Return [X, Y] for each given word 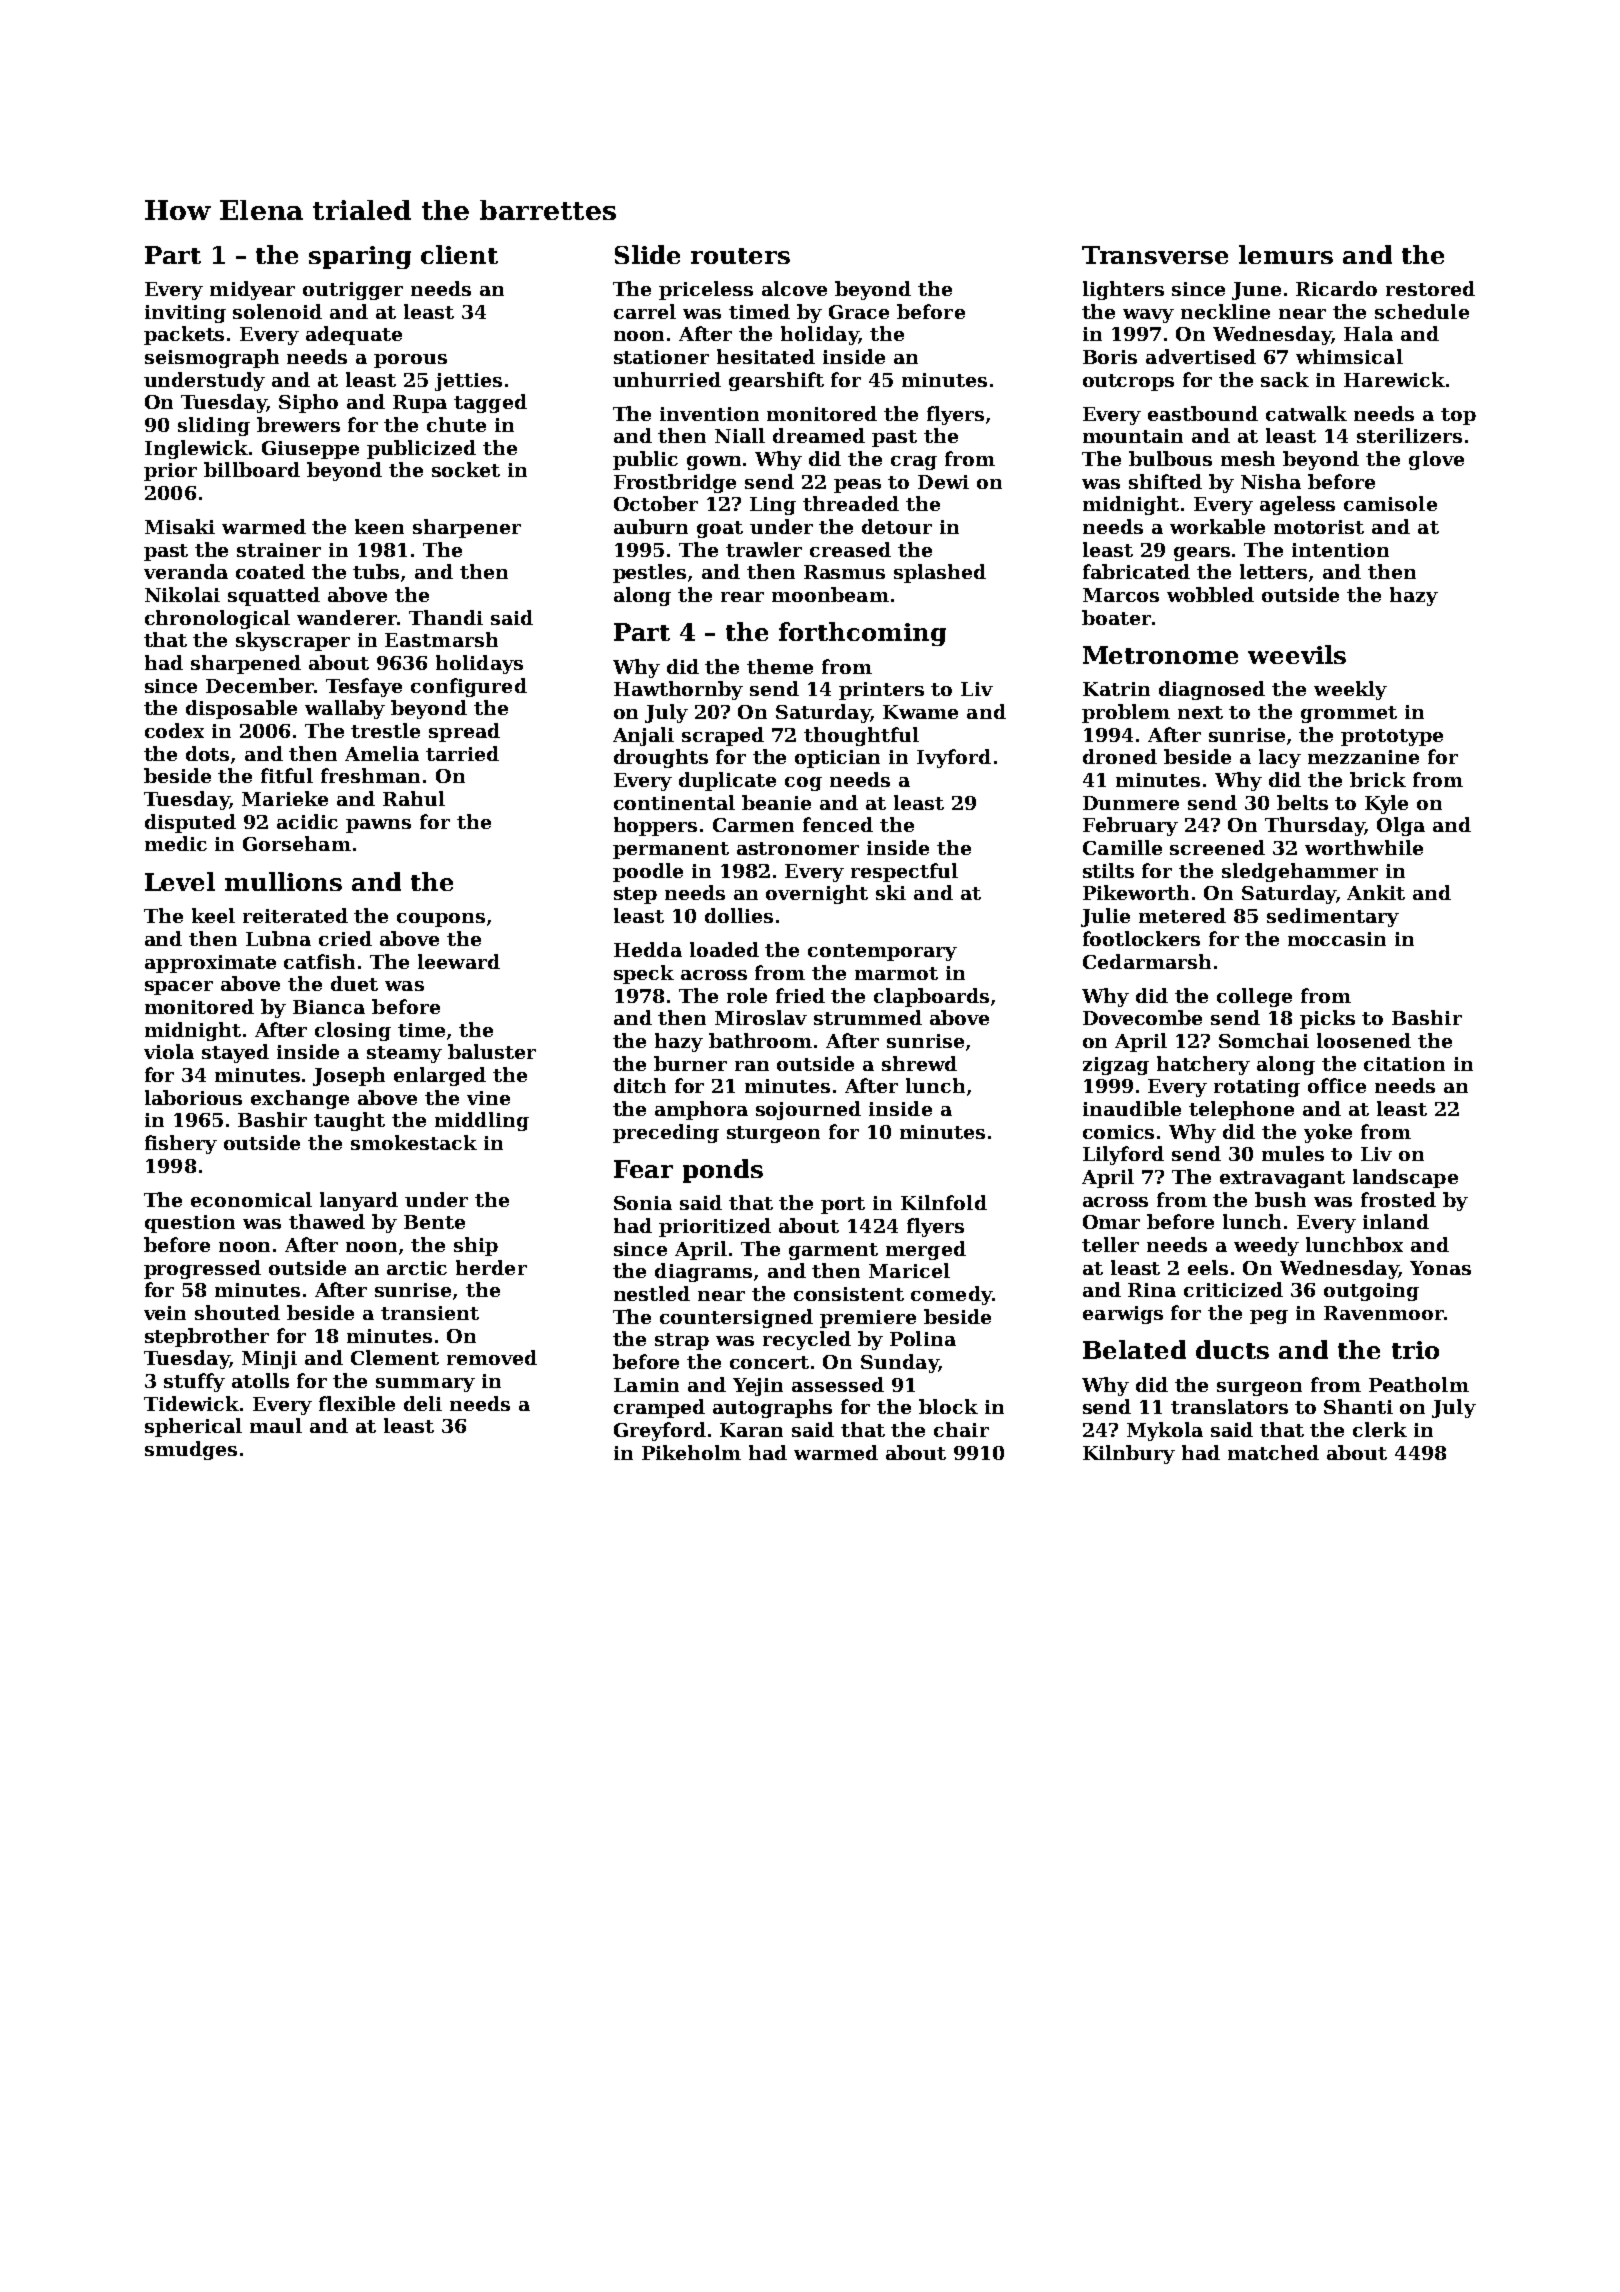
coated [270, 571]
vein [165, 1313]
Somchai [1264, 1040]
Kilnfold [944, 1202]
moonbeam [830, 594]
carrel [645, 311]
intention [1340, 550]
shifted [1165, 481]
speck [644, 974]
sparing [360, 257]
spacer [179, 988]
